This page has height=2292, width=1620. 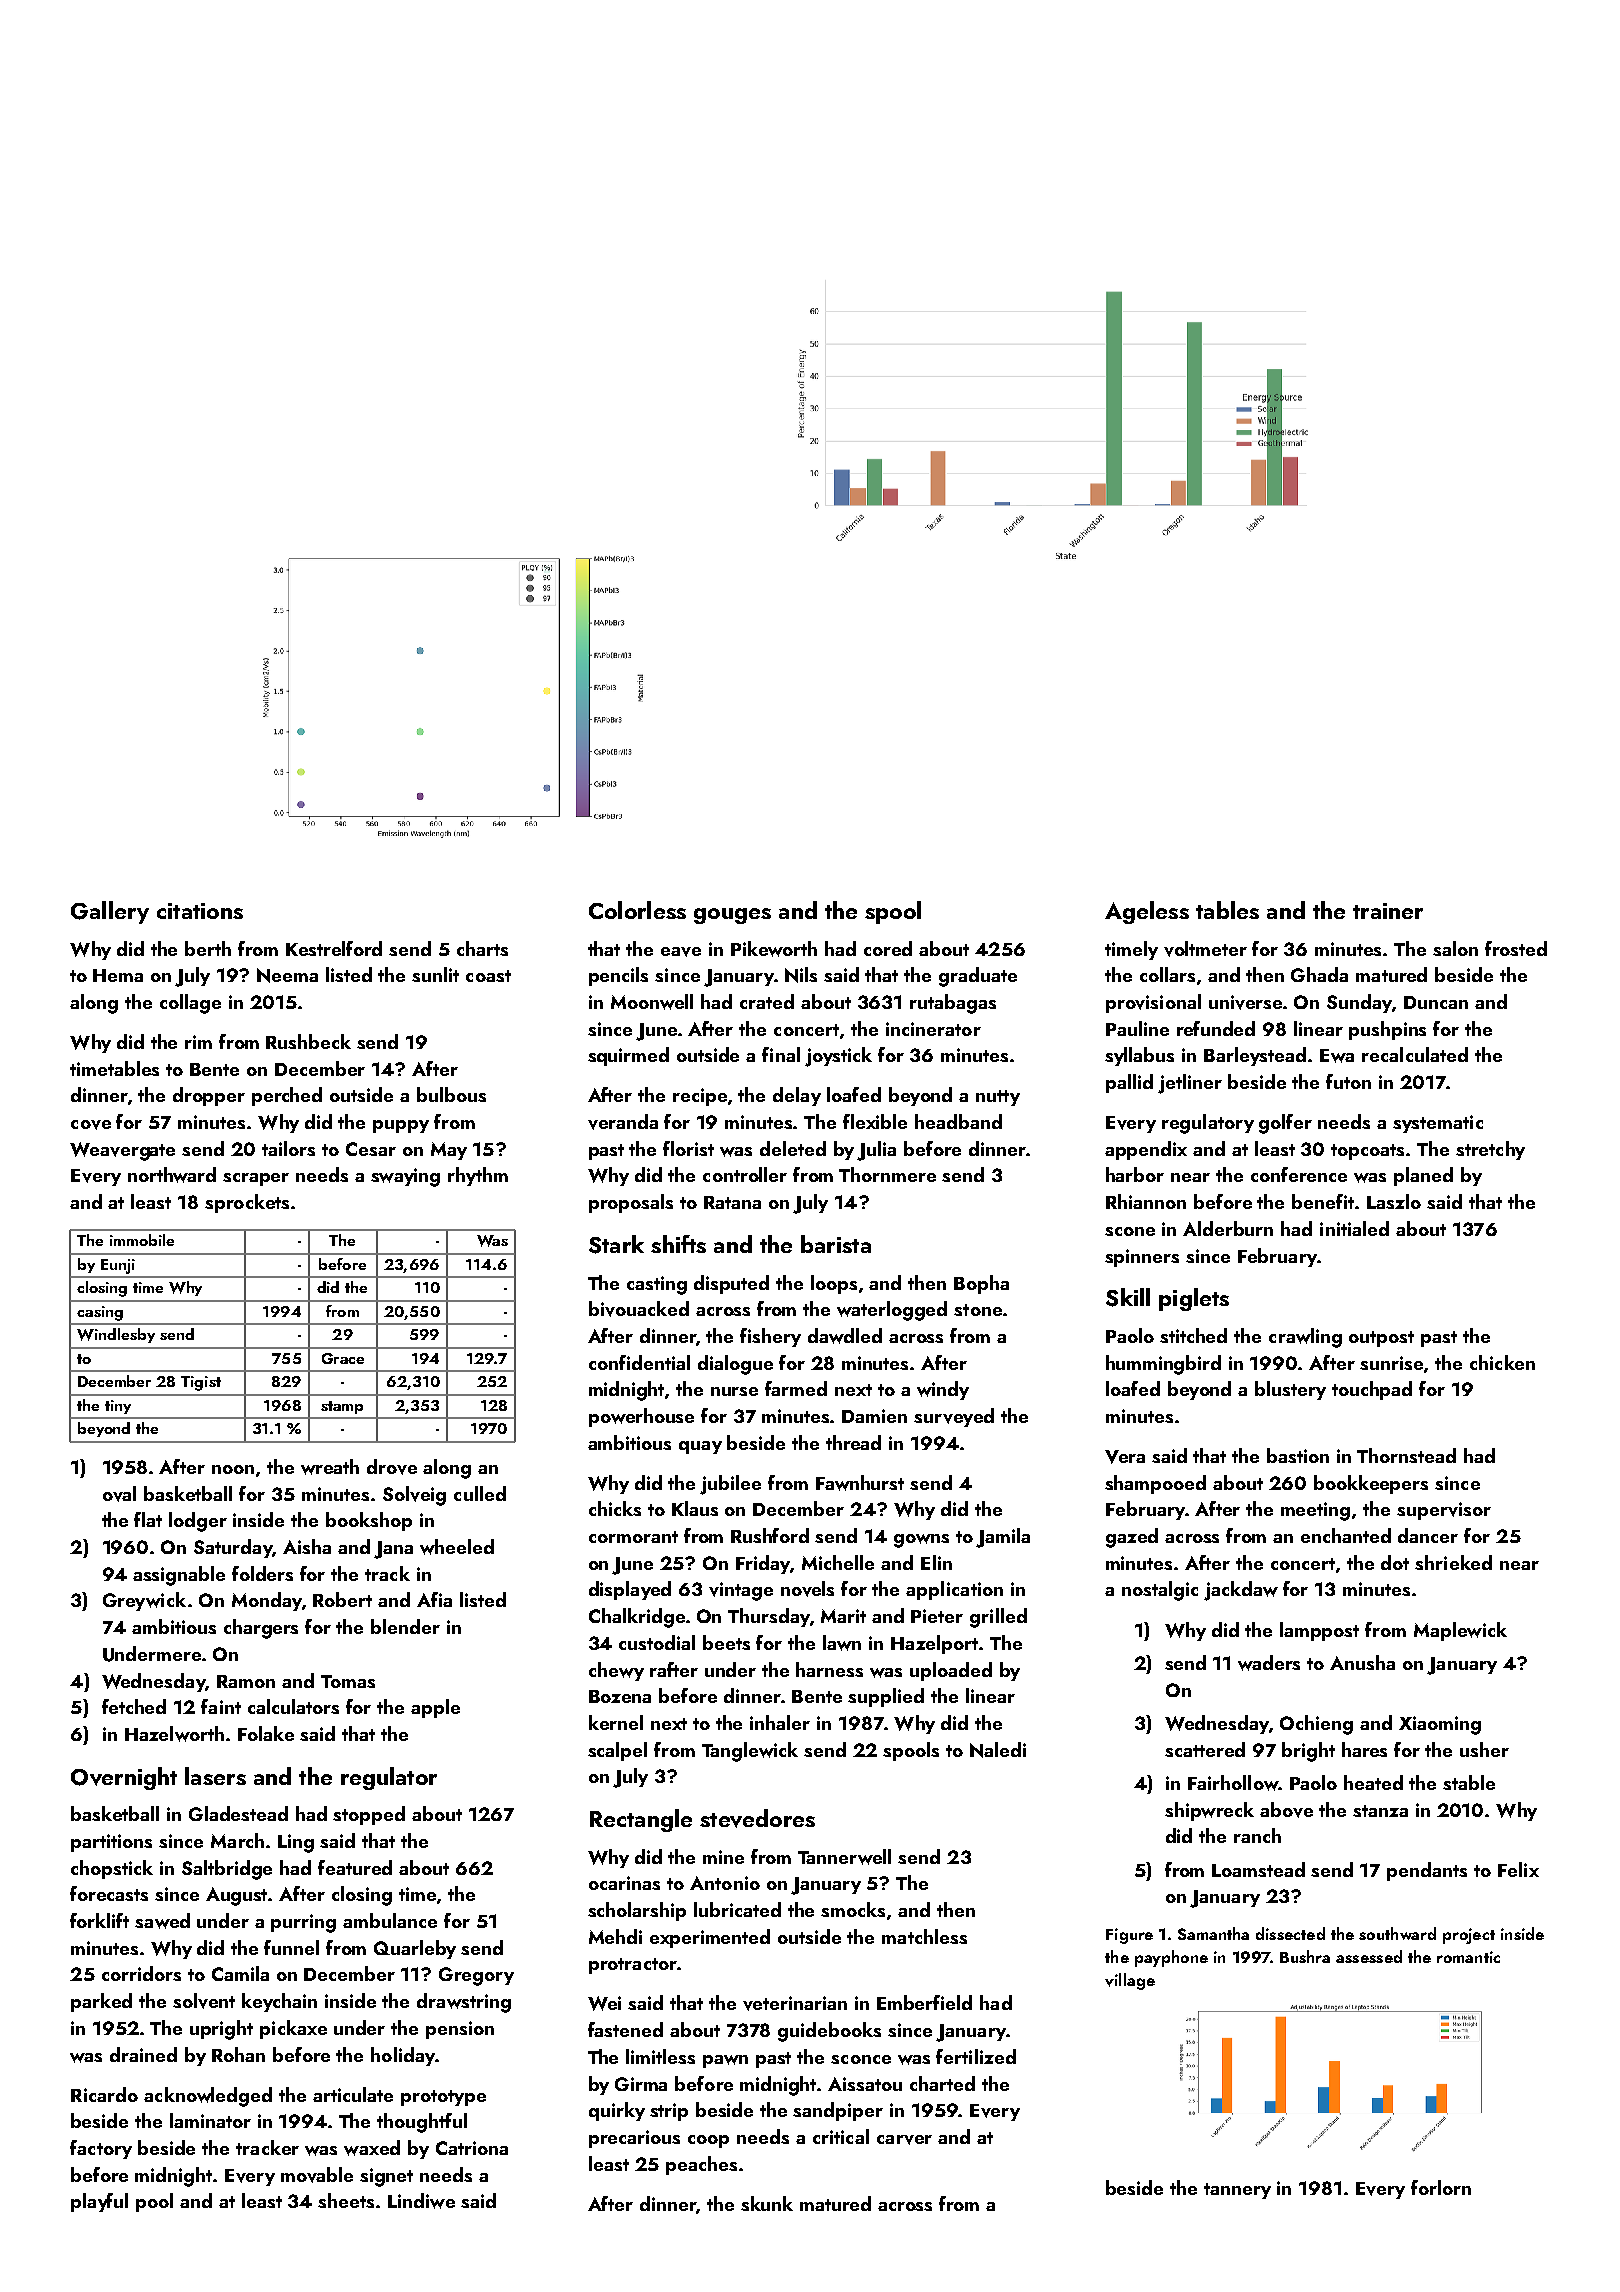 I want to click on Jamila, so click(x=1003, y=1538).
